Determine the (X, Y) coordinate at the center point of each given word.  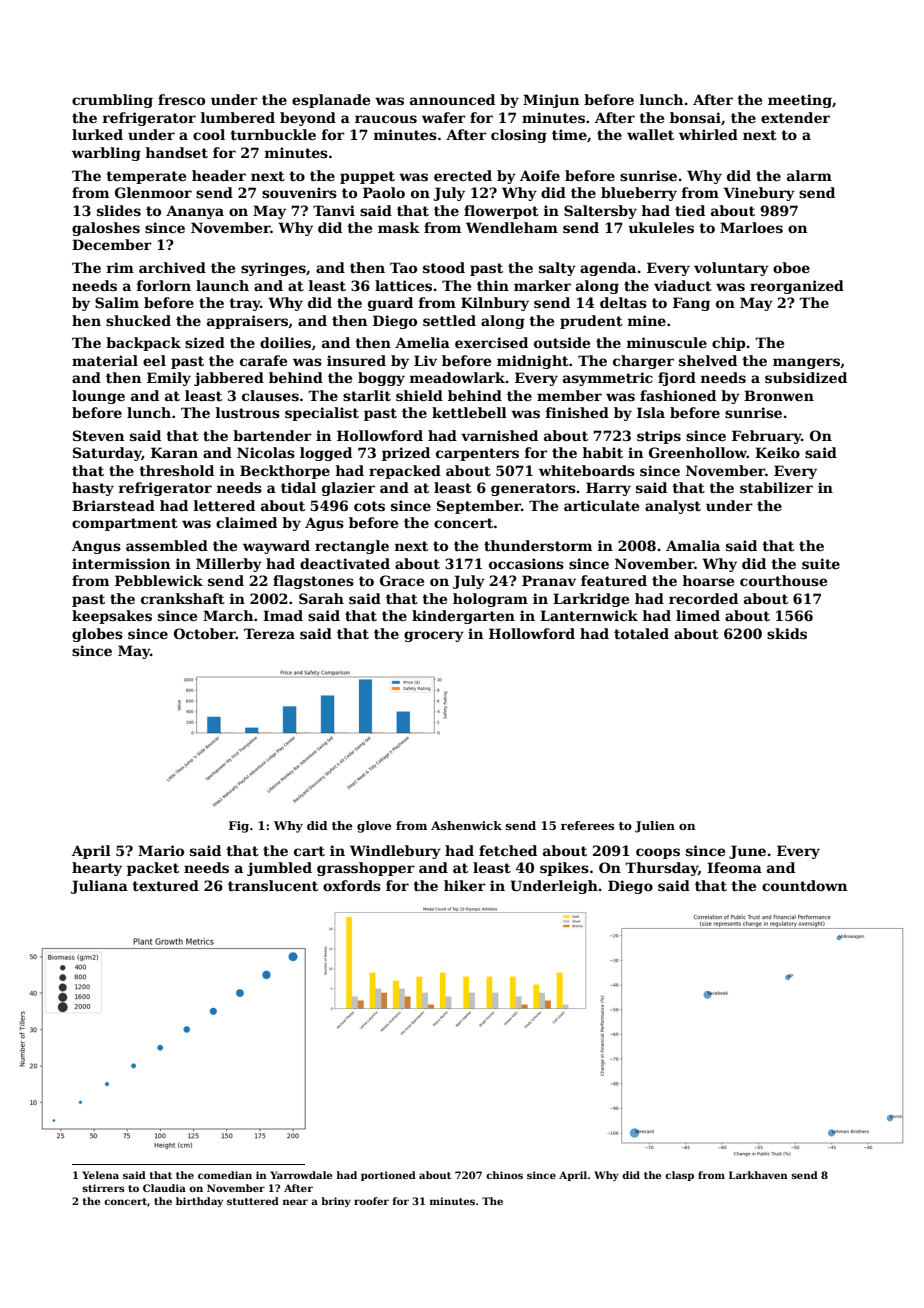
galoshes (106, 229)
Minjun (551, 101)
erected (463, 175)
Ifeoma (734, 867)
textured (165, 885)
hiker (465, 885)
